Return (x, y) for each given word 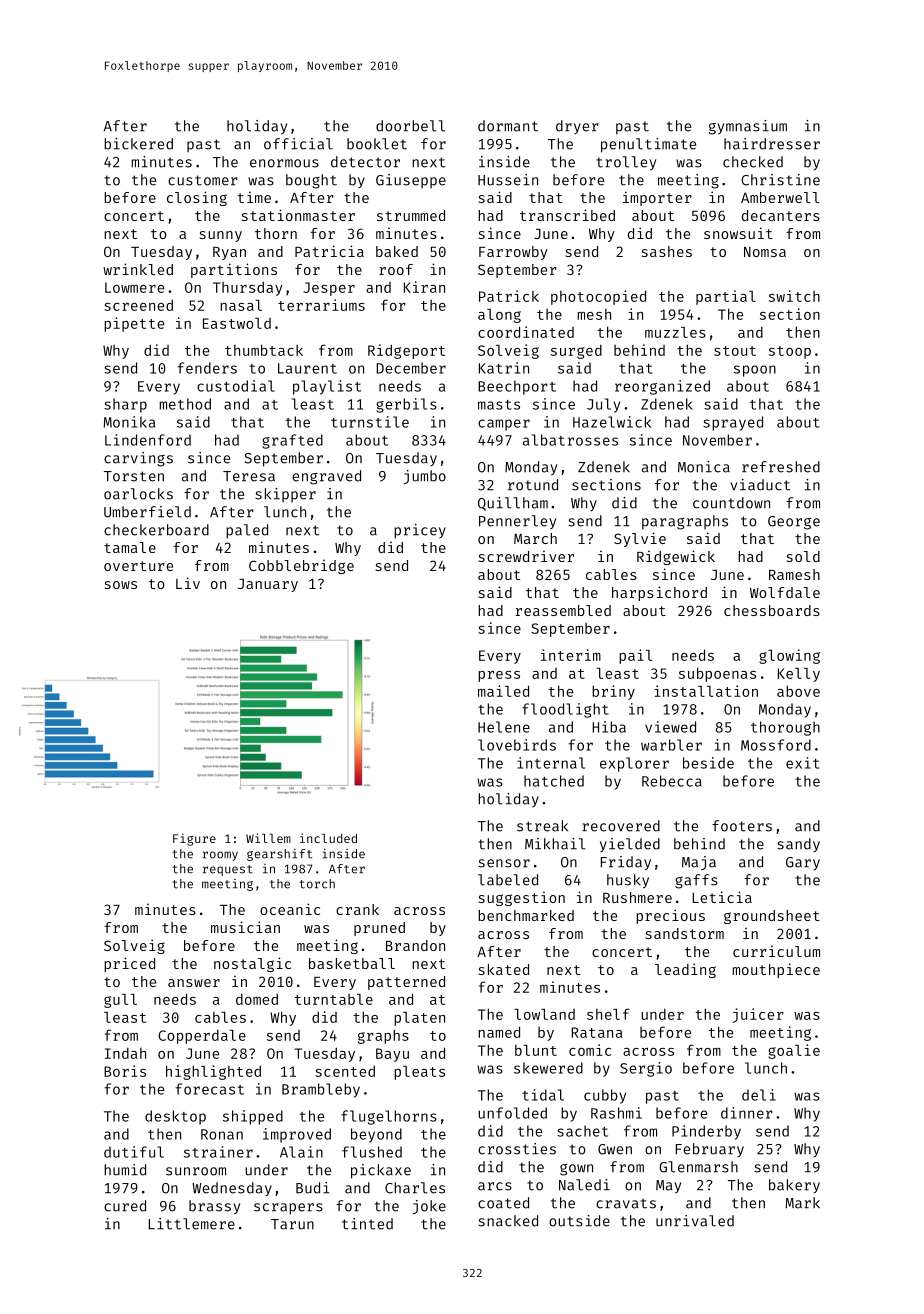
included (328, 838)
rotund (533, 485)
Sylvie (640, 539)
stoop (790, 352)
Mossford (776, 745)
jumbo (425, 477)
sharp (125, 405)
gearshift (279, 855)
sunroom (196, 1171)
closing (197, 198)
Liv (188, 583)
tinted (367, 1224)
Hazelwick (612, 422)
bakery (794, 1186)
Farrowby (513, 253)
